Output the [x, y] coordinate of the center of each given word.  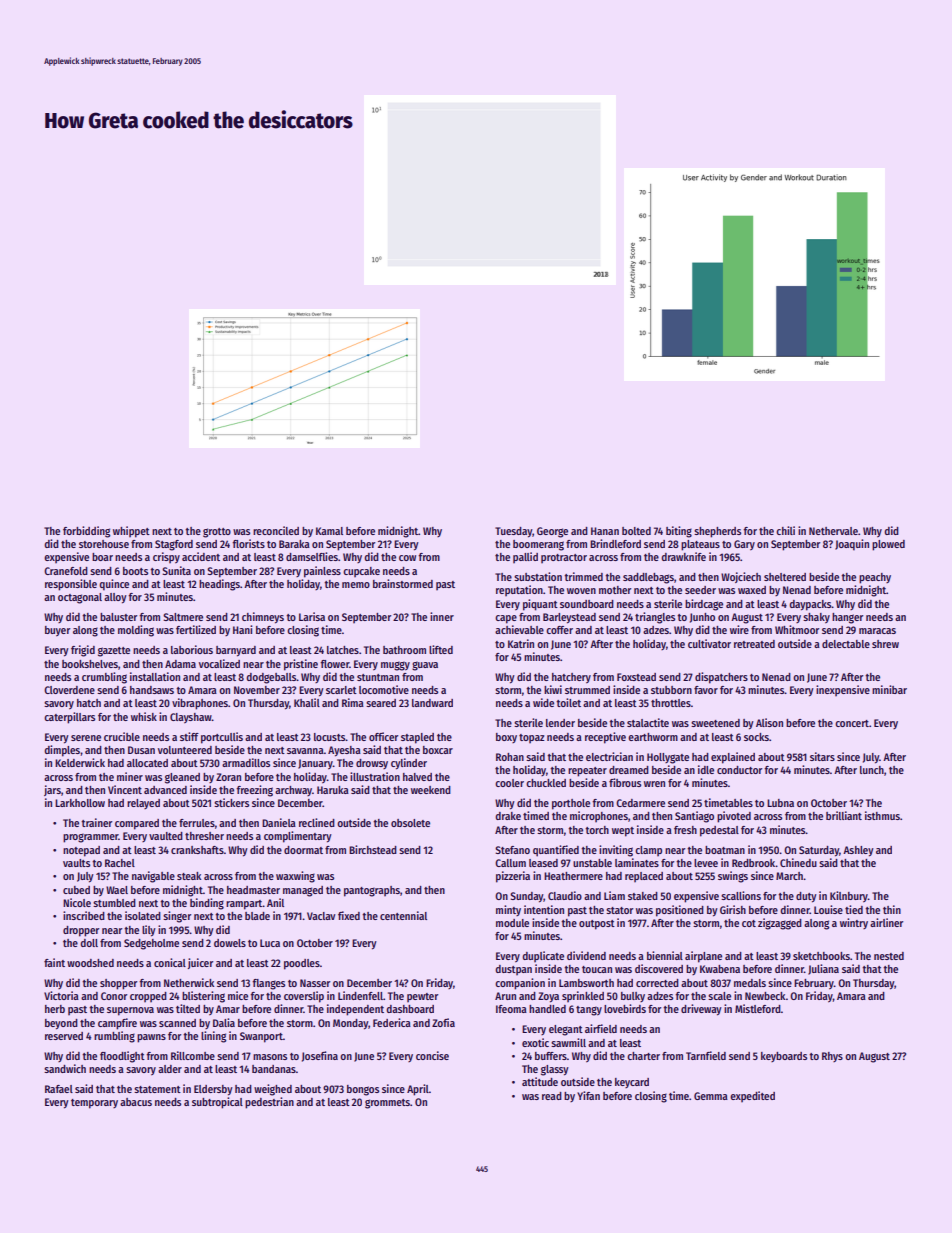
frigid [83, 651]
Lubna [780, 803]
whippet [131, 532]
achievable [519, 629]
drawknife [683, 556]
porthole [571, 804]
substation [538, 576]
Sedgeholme [151, 944]
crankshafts [197, 850]
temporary [94, 1104]
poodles [302, 964]
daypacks [810, 605]
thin [892, 909]
